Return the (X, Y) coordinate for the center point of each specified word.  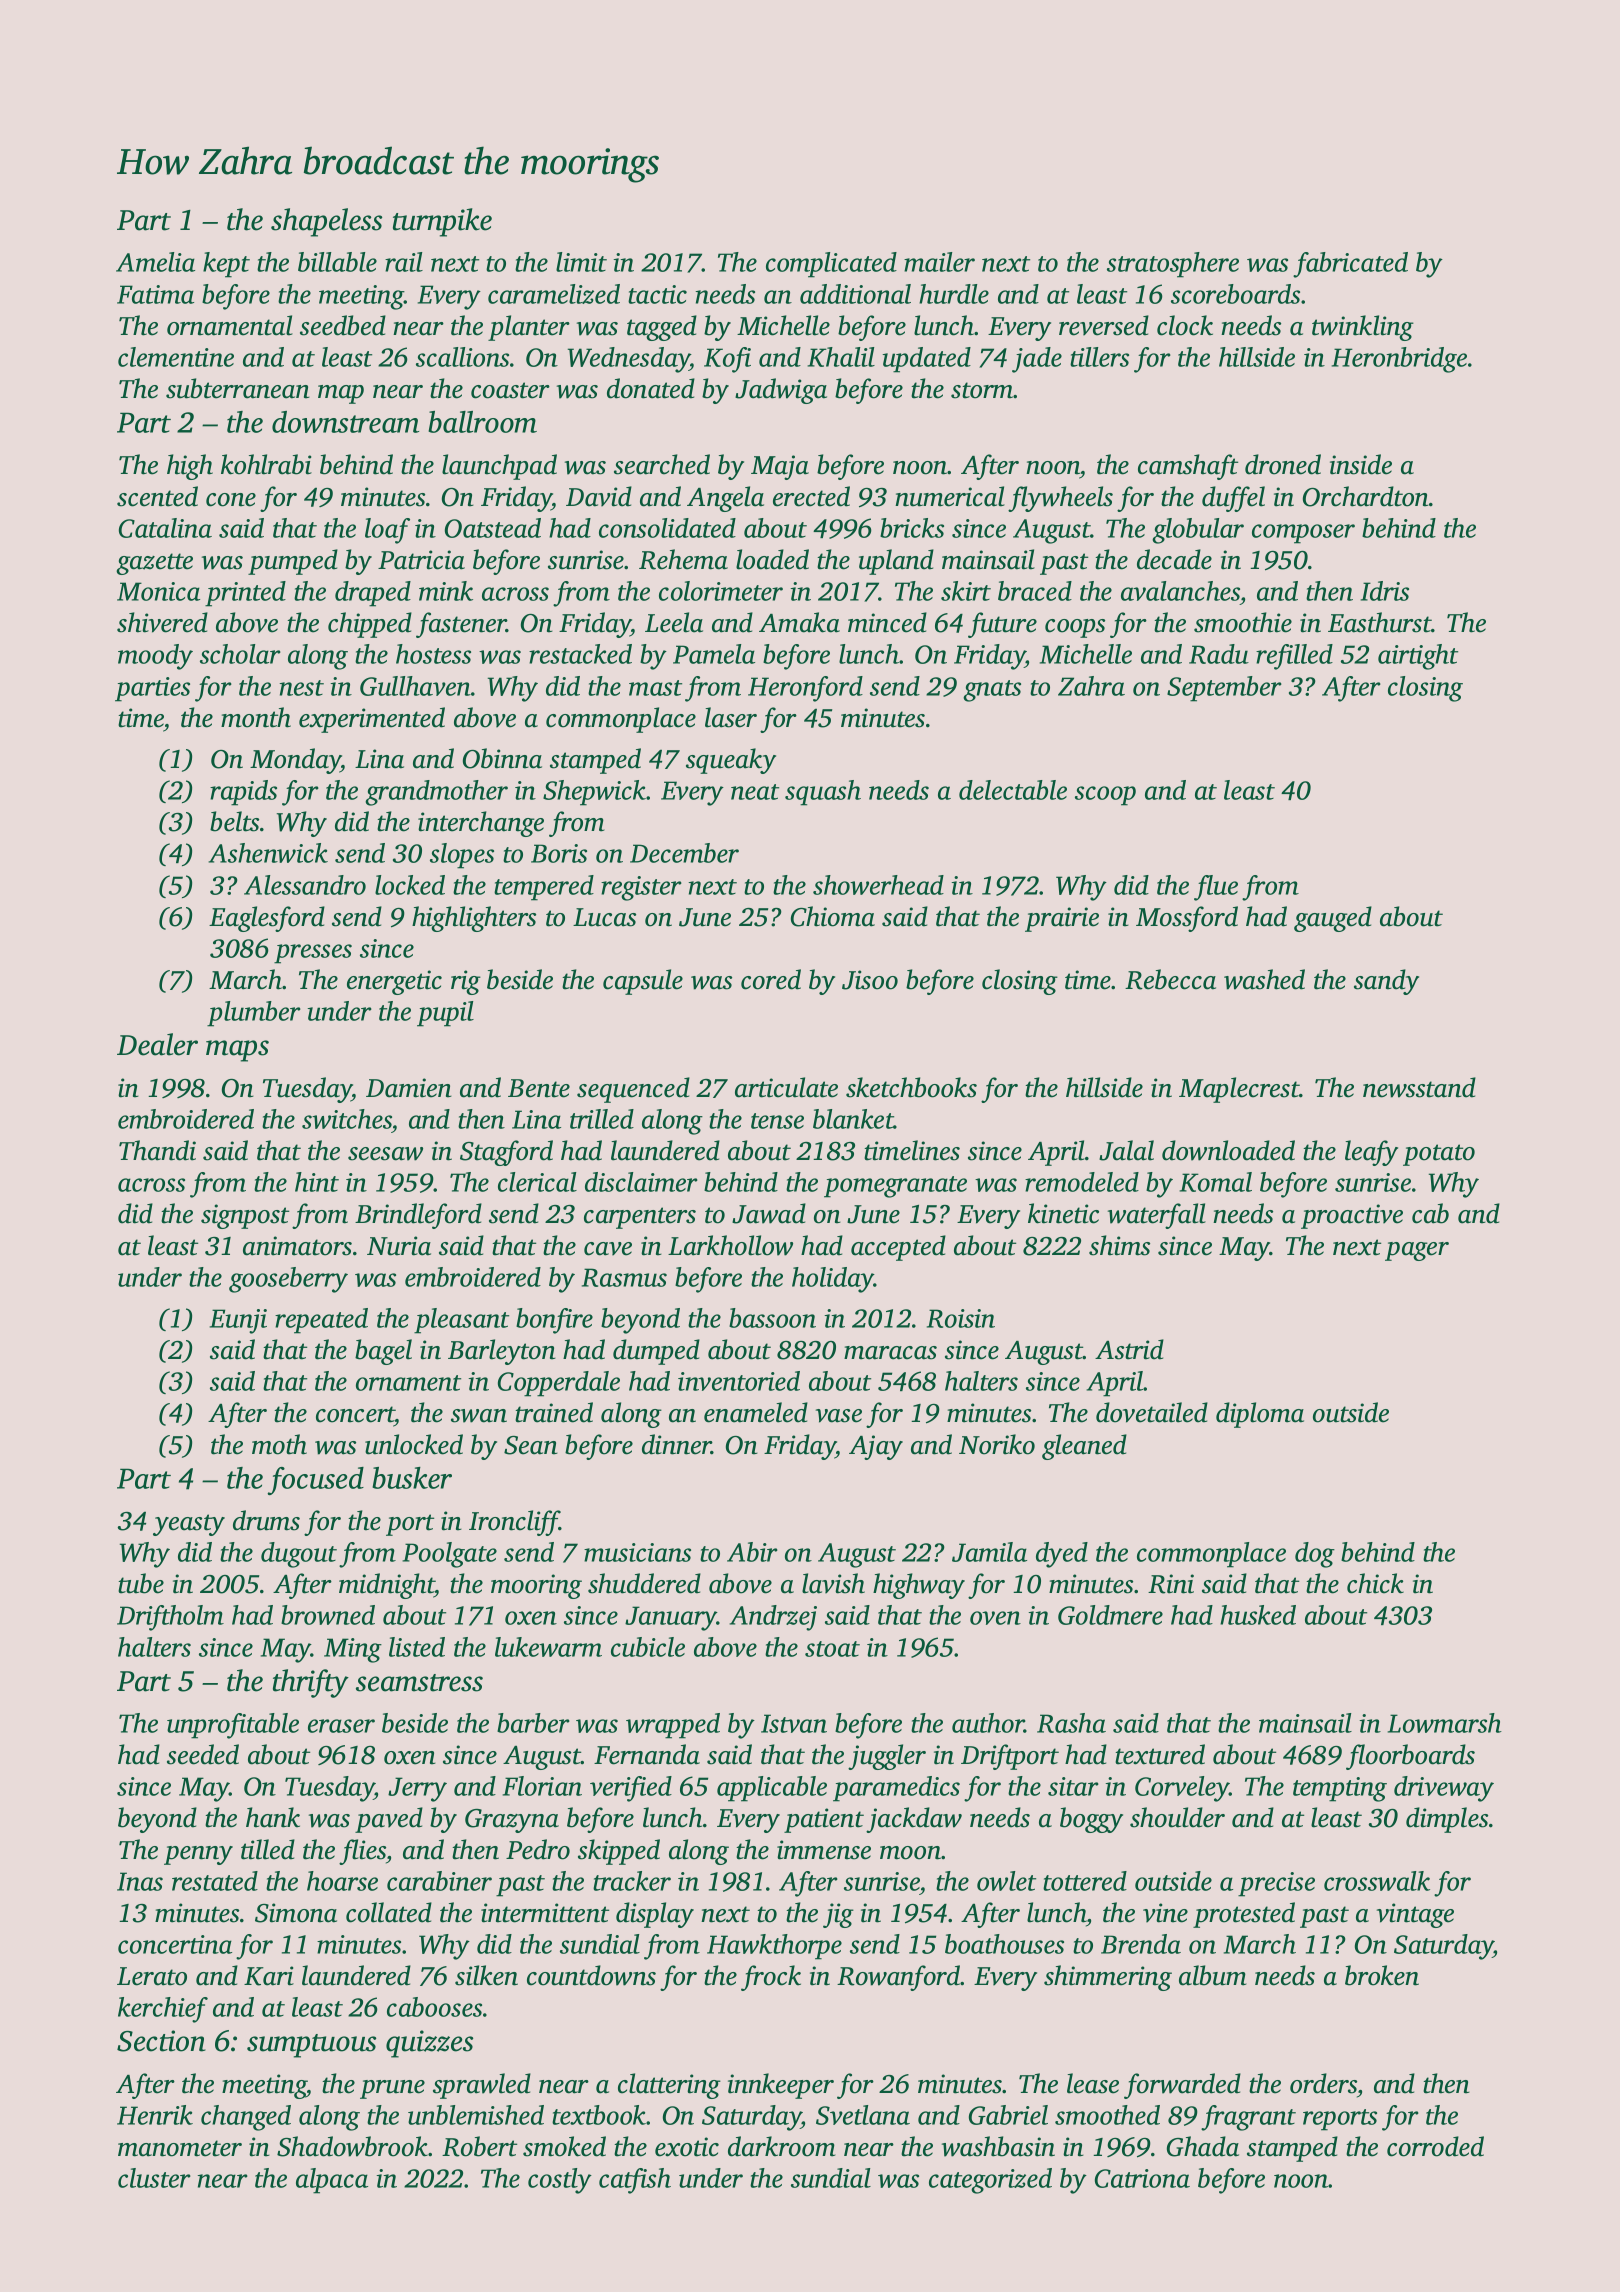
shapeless (326, 222)
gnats (992, 691)
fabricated (1350, 265)
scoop (1105, 796)
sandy (1386, 982)
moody (155, 657)
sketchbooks (911, 1087)
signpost (245, 1216)
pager (1417, 1251)
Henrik (155, 2115)
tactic (657, 294)
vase (839, 1416)
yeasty (189, 1525)
